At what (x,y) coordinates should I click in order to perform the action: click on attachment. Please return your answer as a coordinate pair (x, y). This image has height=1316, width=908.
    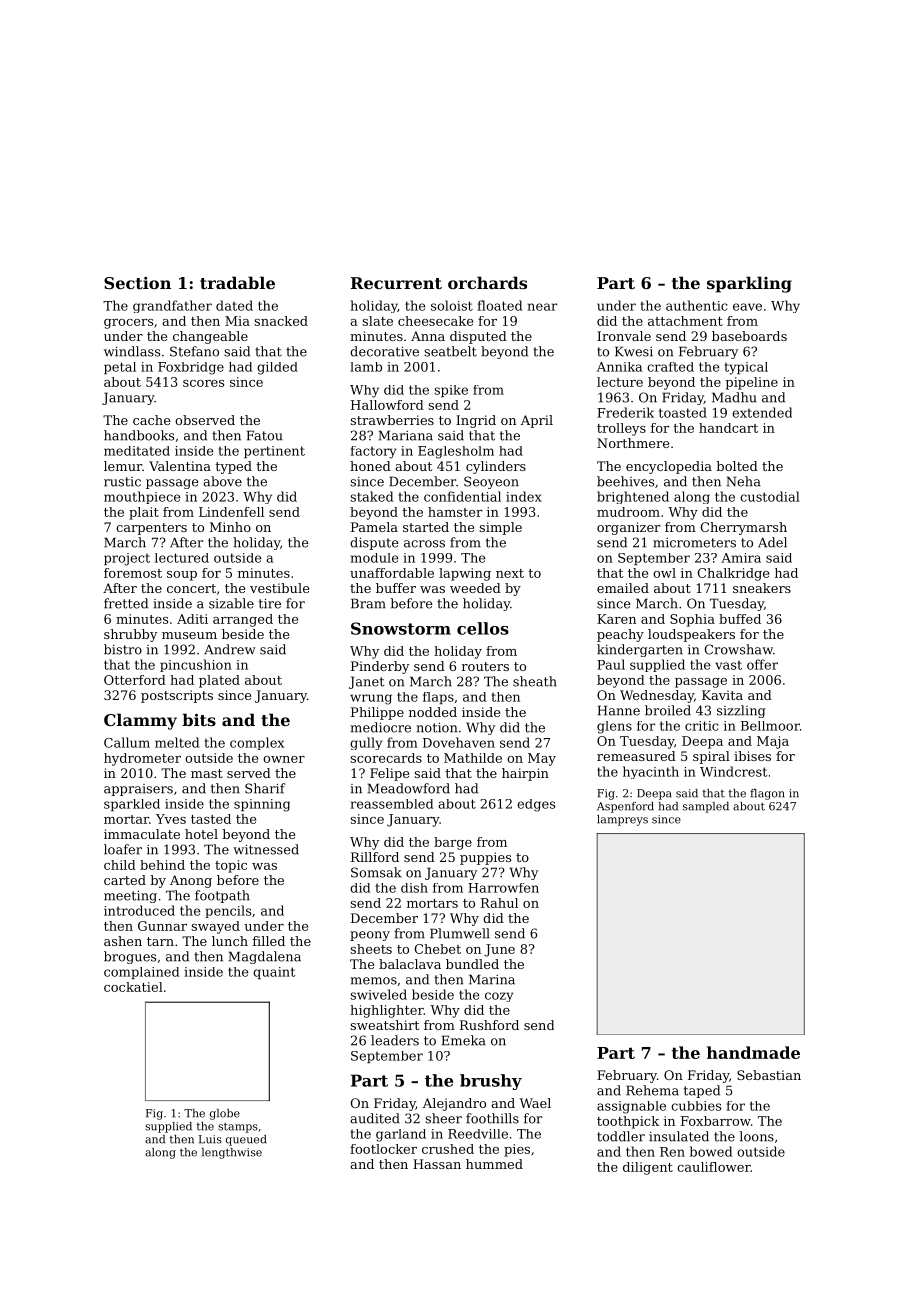
    Looking at the image, I should click on (685, 321).
